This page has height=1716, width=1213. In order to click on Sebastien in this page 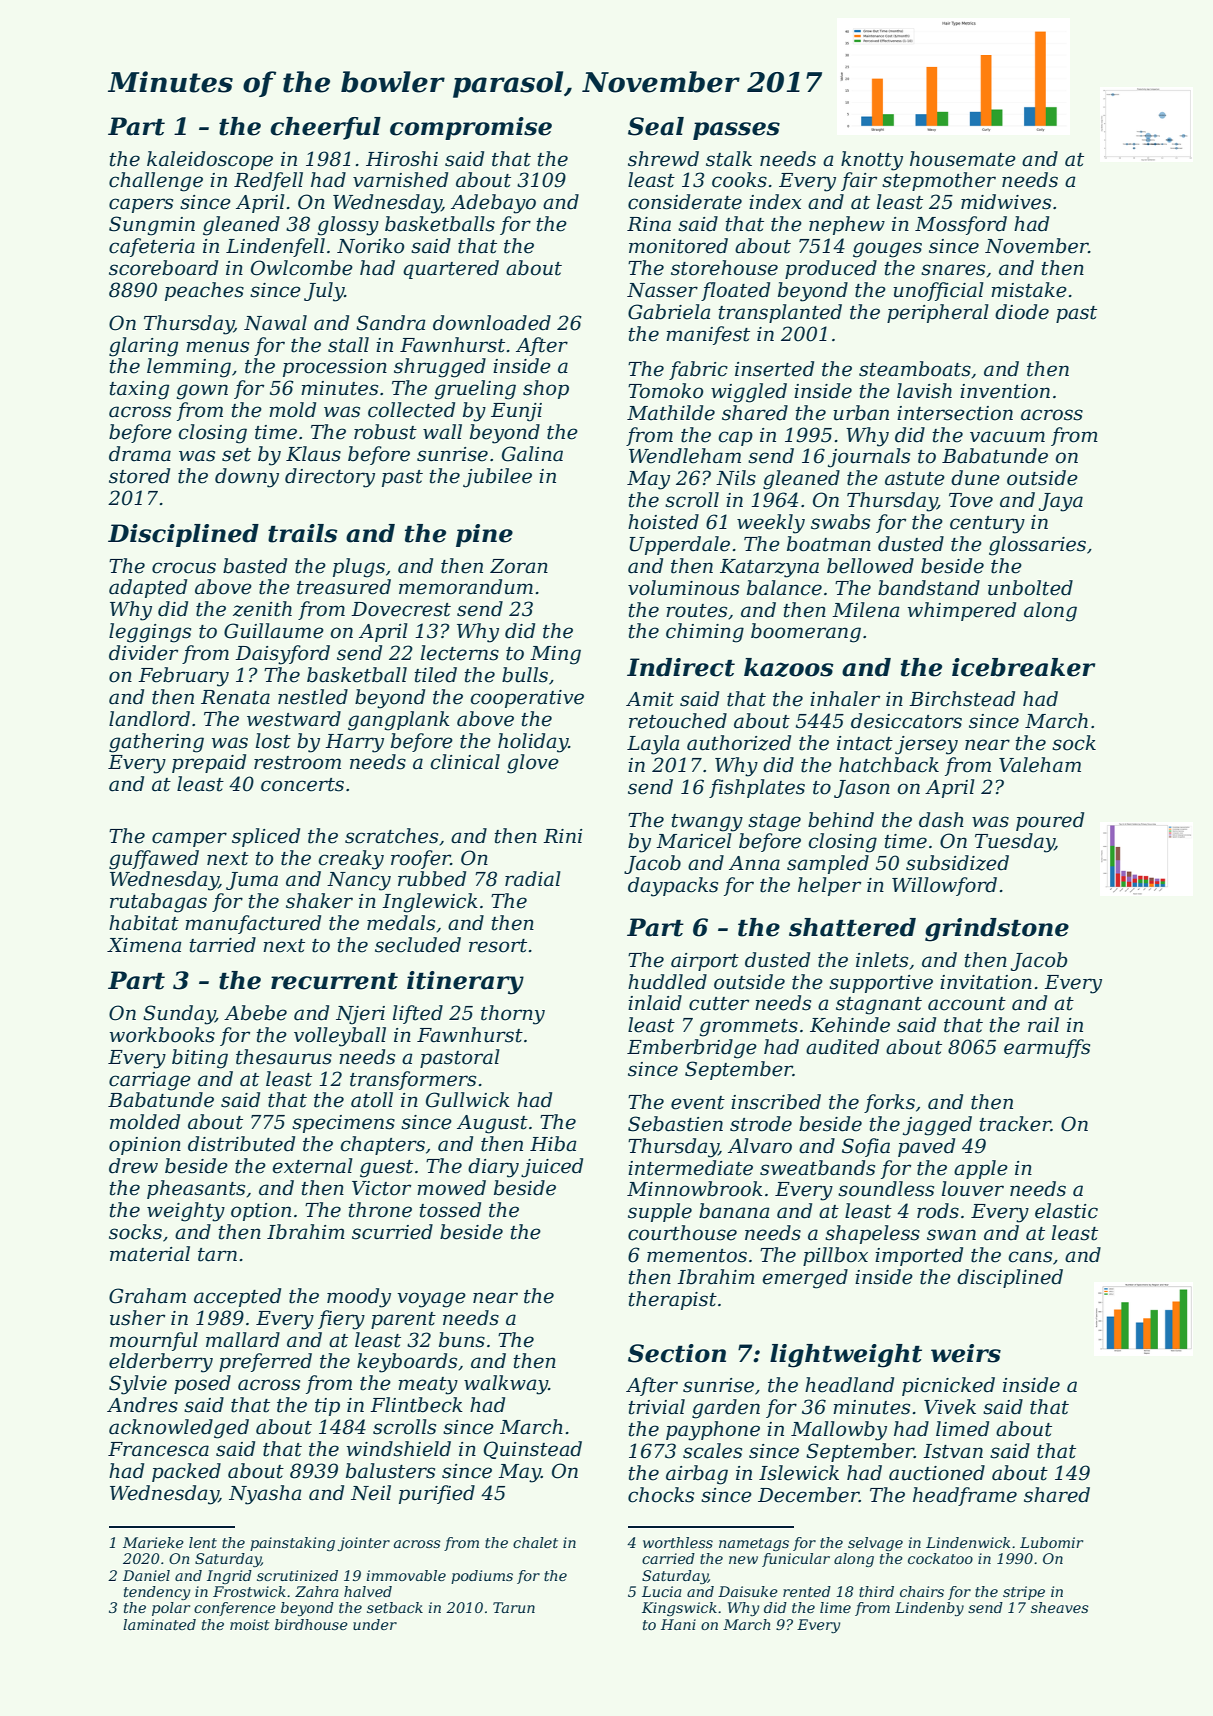, I will do `click(675, 1124)`.
